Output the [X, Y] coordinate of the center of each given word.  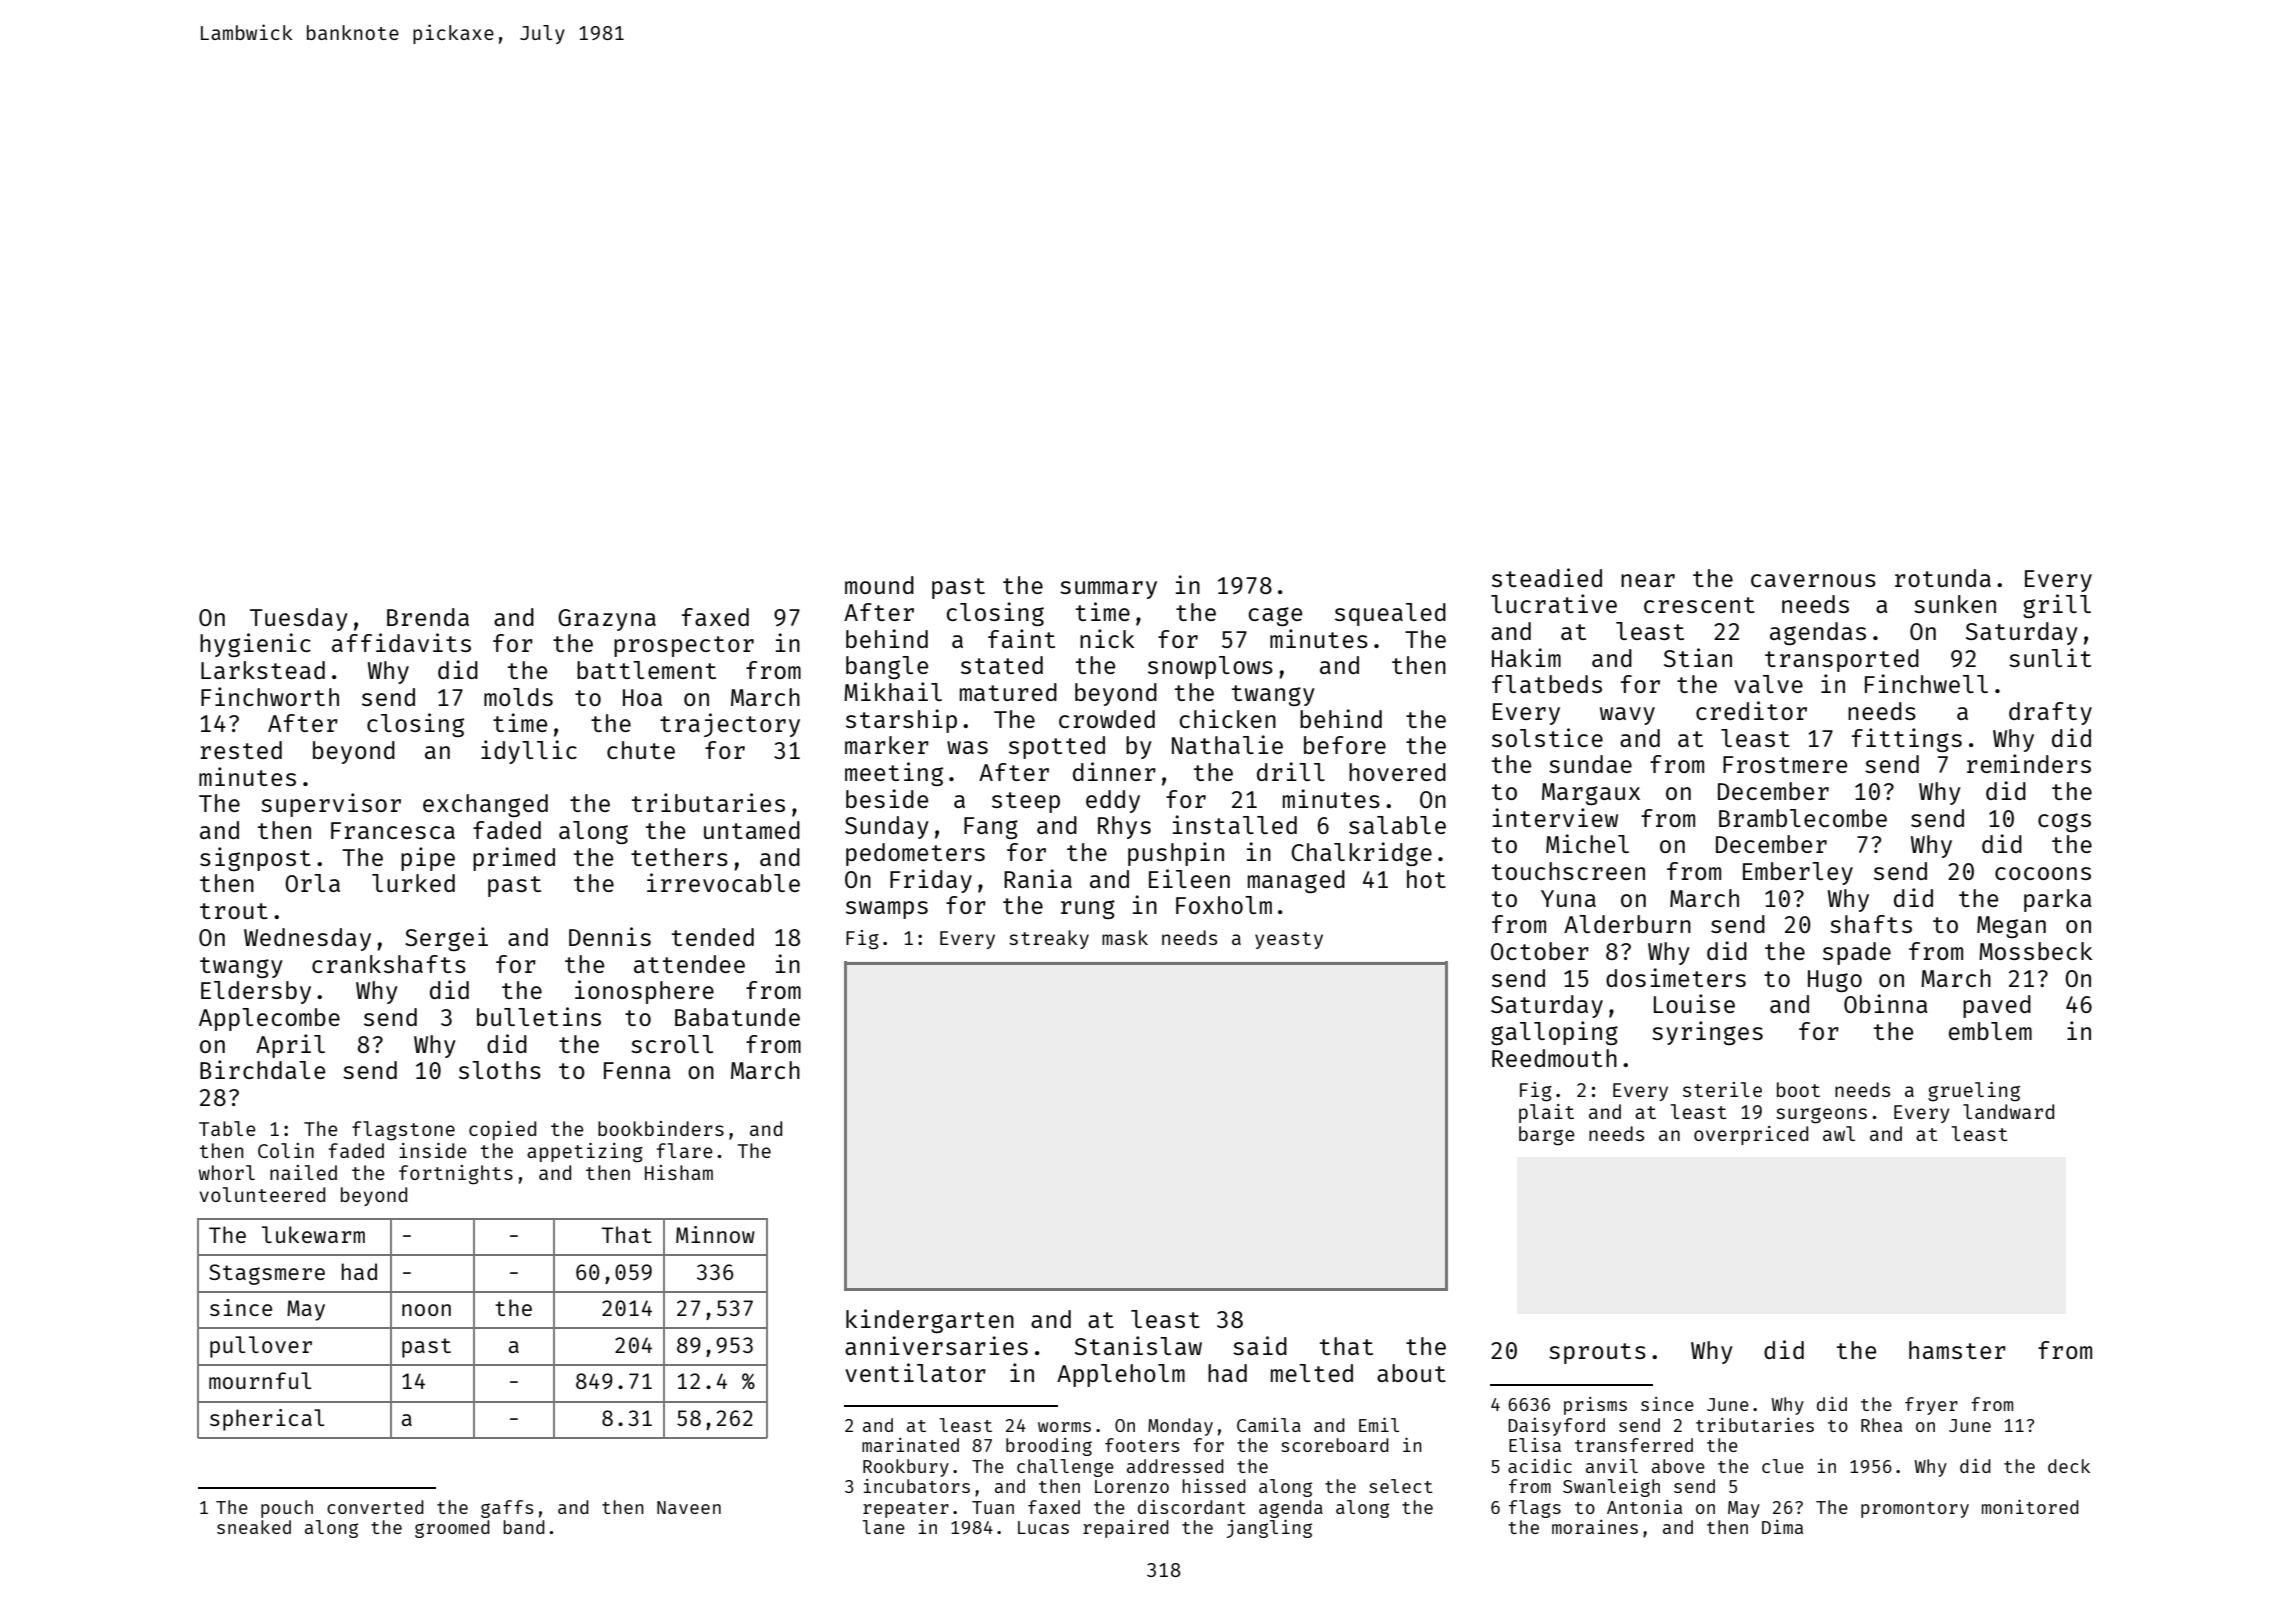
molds [518, 697]
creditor [1751, 710]
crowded [1107, 719]
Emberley [1798, 873]
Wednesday [307, 939]
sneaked [254, 1527]
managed [1296, 881]
